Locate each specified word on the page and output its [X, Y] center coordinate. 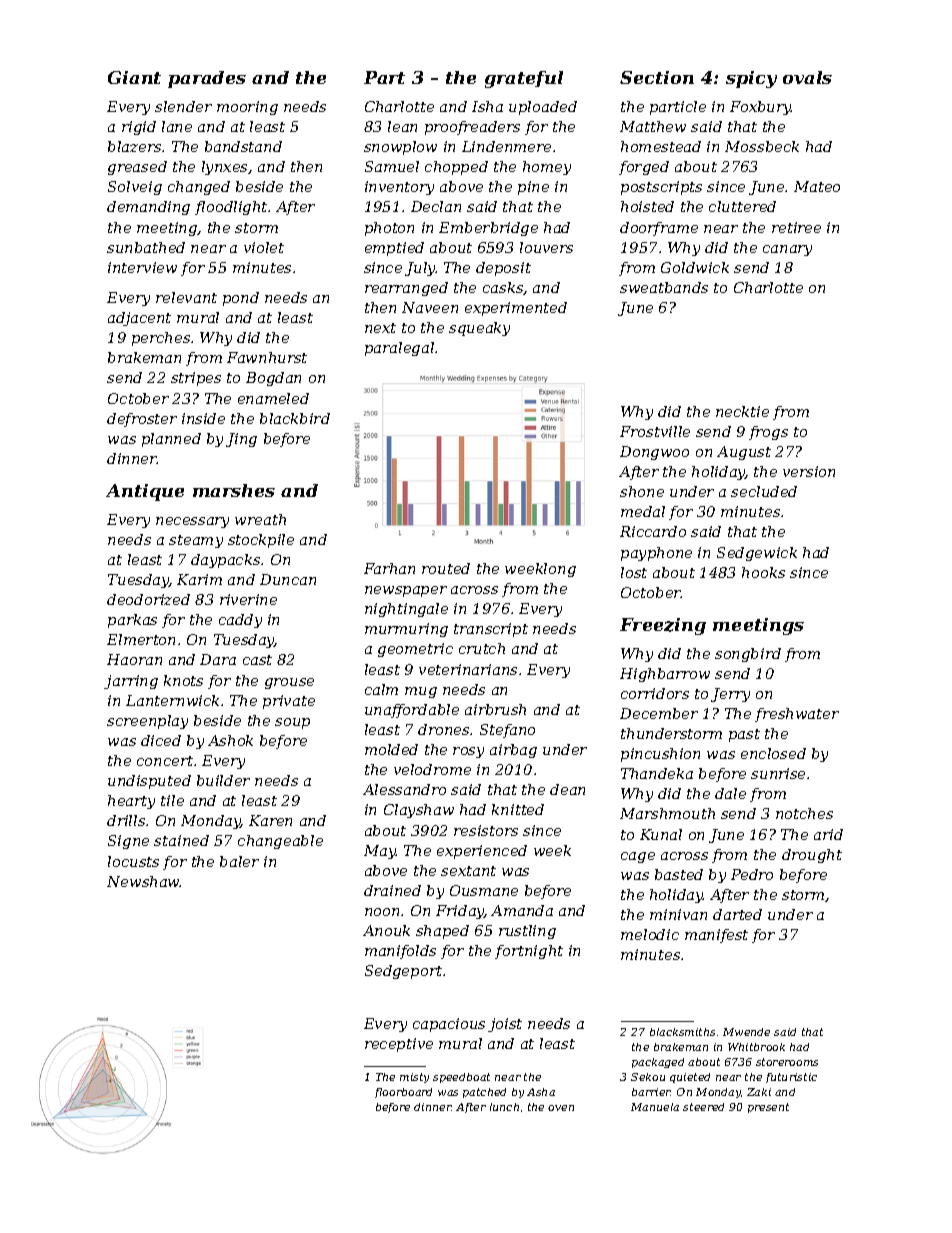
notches [804, 813]
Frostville [655, 431]
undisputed [149, 782]
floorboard [403, 1093]
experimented [516, 309]
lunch [504, 1107]
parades [207, 79]
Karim [199, 579]
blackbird [295, 418]
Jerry [730, 695]
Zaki [759, 1092]
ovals [807, 77]
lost [634, 572]
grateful [524, 79]
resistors [486, 830]
